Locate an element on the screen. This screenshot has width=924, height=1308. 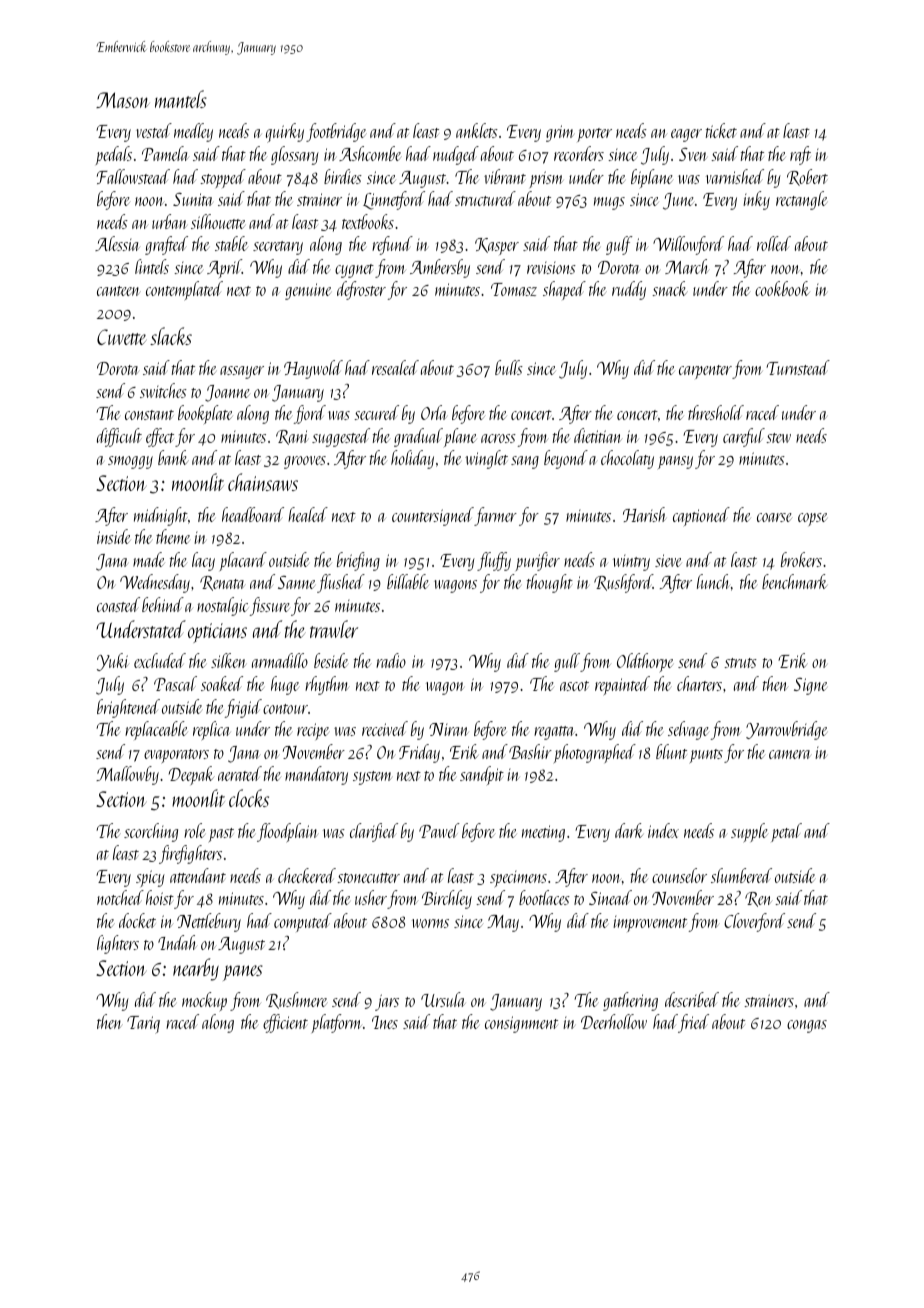
Rushmere is located at coordinates (297, 1000).
